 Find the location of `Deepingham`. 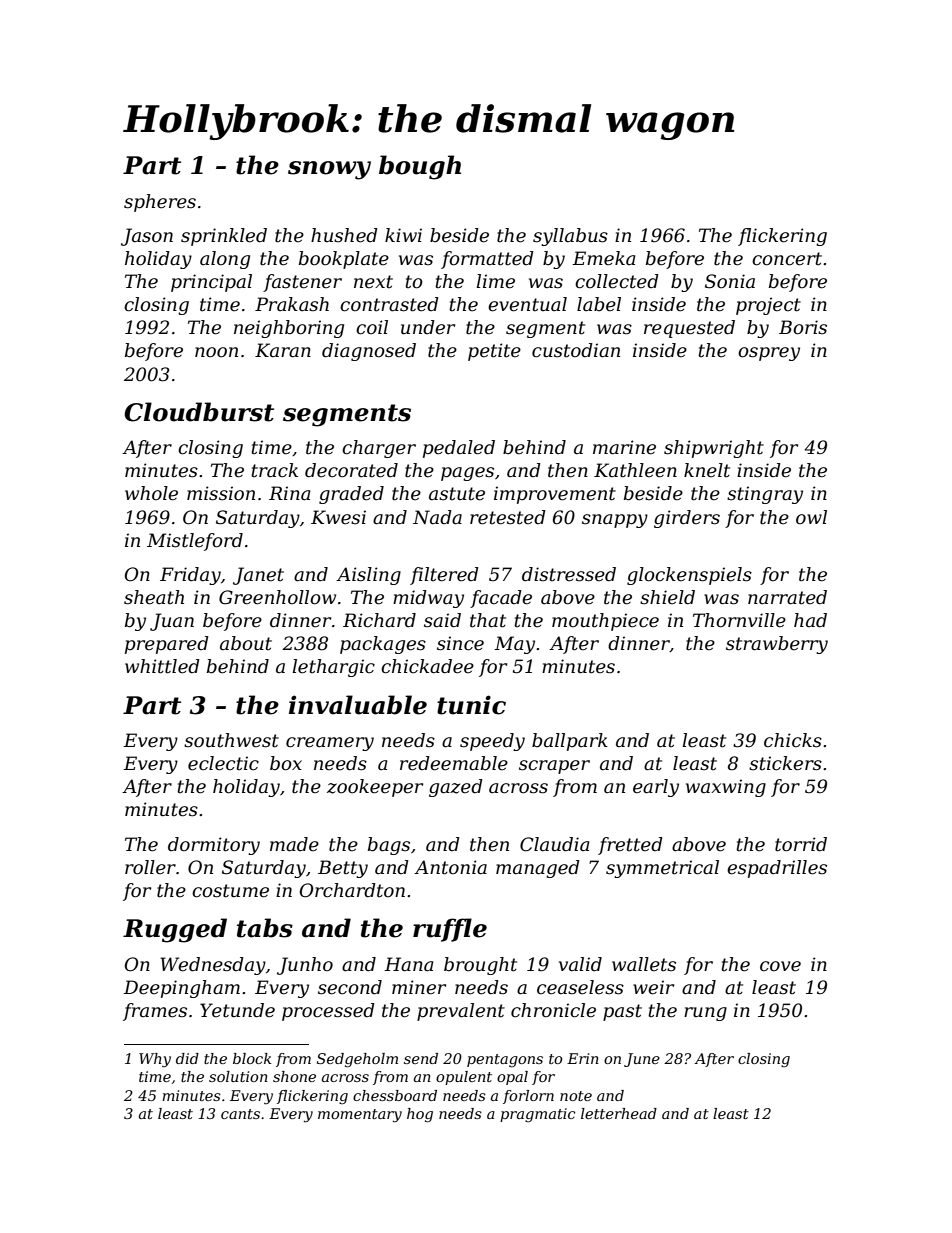

Deepingham is located at coordinates (181, 989).
